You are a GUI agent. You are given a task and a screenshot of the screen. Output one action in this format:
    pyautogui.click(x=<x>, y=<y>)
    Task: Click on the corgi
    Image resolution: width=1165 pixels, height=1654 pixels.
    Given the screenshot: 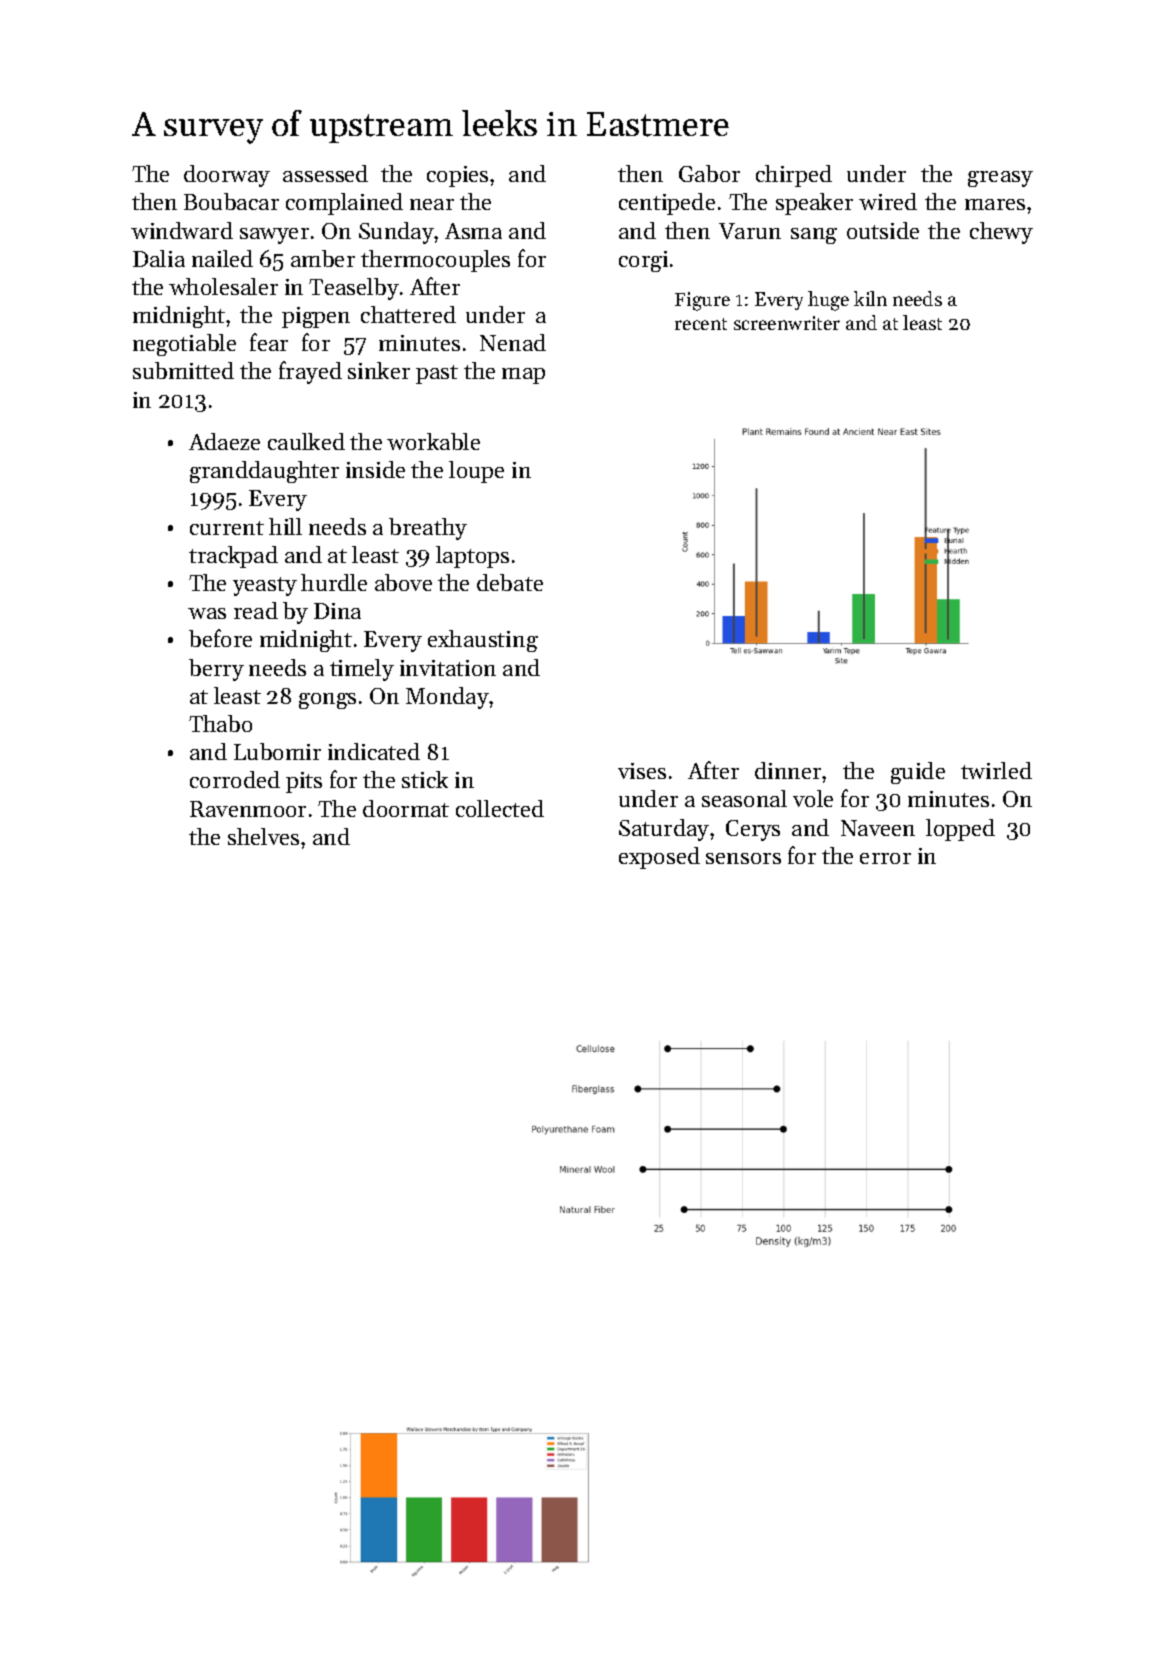 What is the action you would take?
    pyautogui.click(x=643, y=261)
